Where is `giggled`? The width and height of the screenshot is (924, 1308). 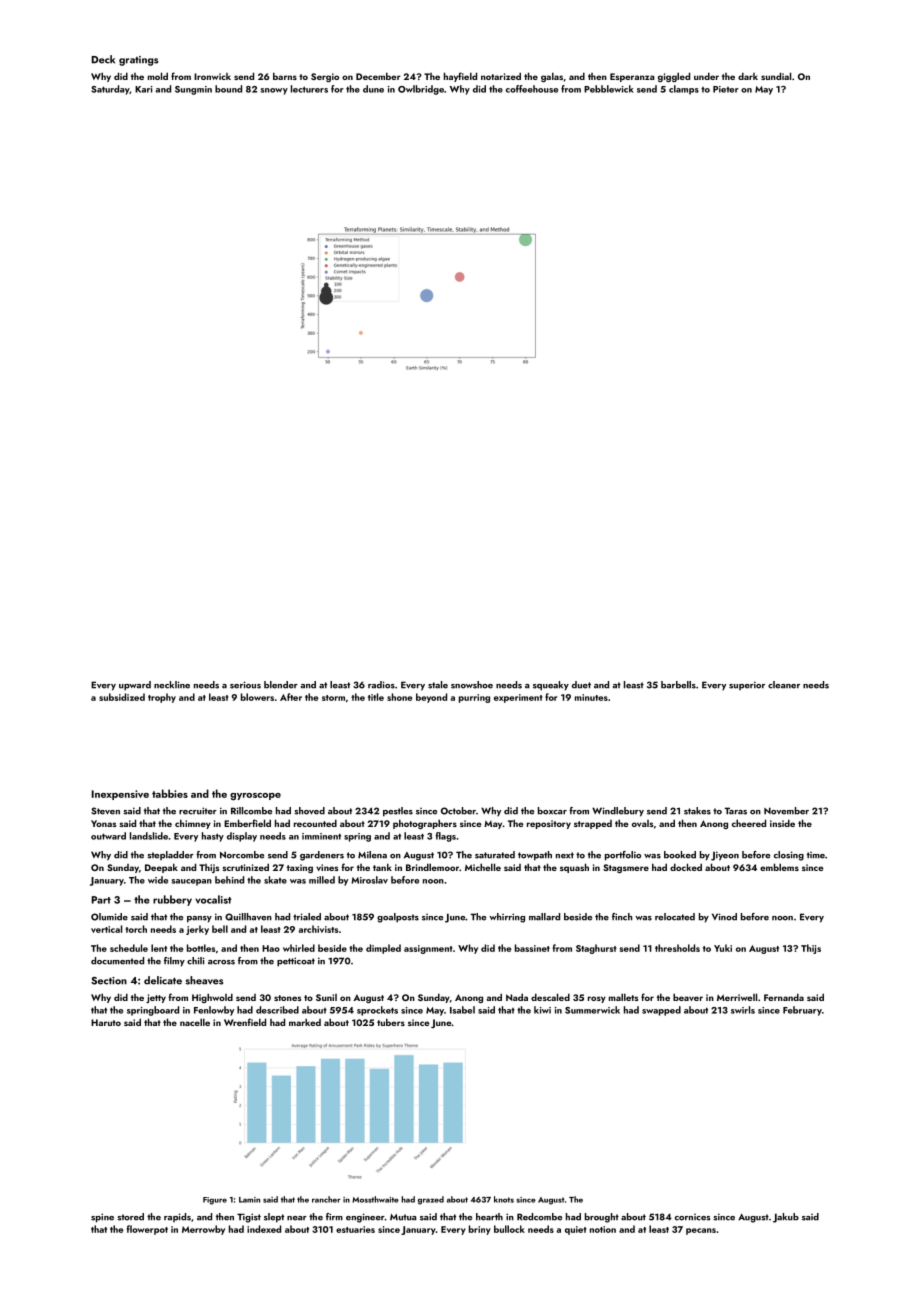
giggled is located at coordinates (674, 77).
